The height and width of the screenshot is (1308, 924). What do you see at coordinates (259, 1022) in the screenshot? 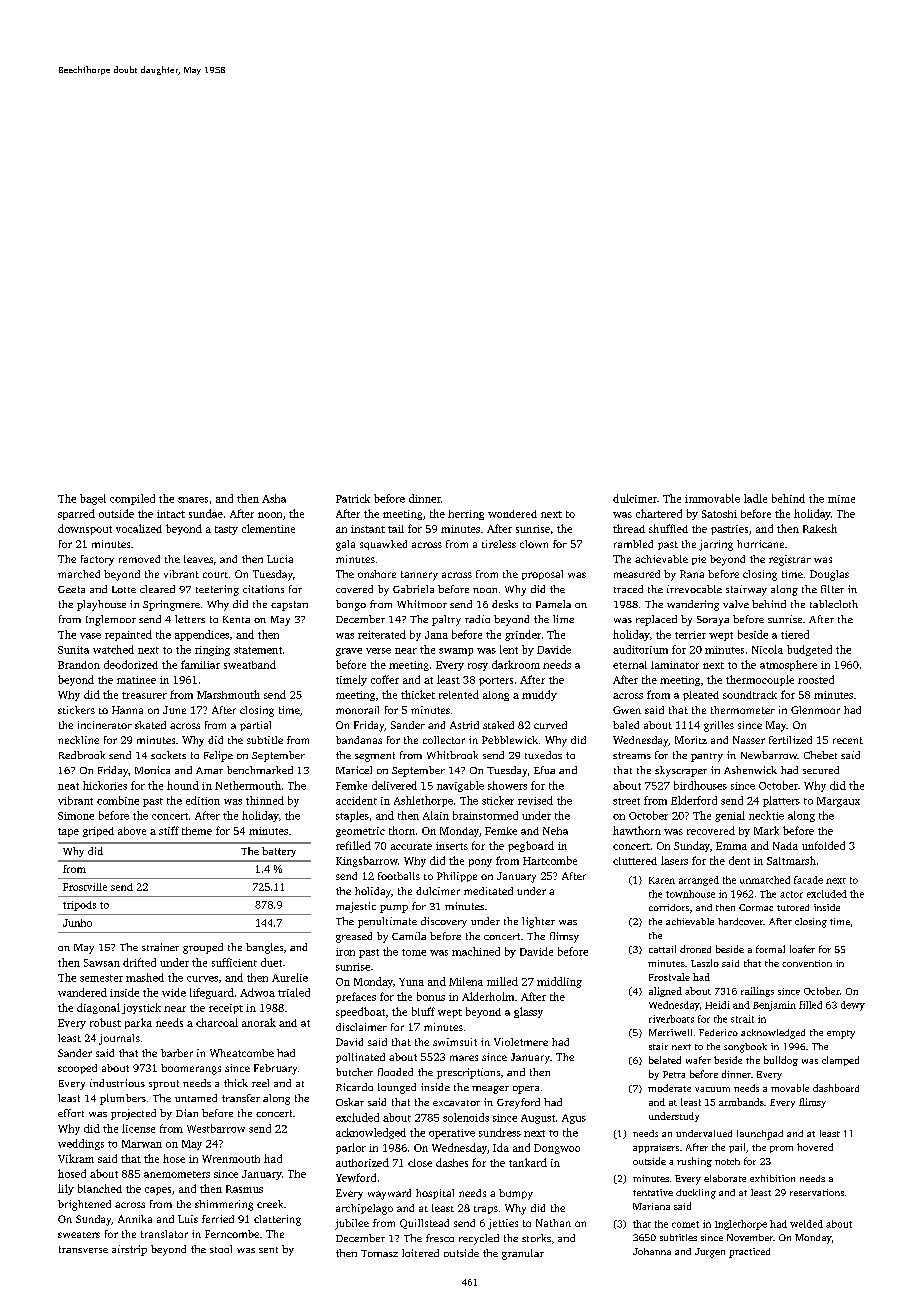
I see `anorak` at bounding box center [259, 1022].
